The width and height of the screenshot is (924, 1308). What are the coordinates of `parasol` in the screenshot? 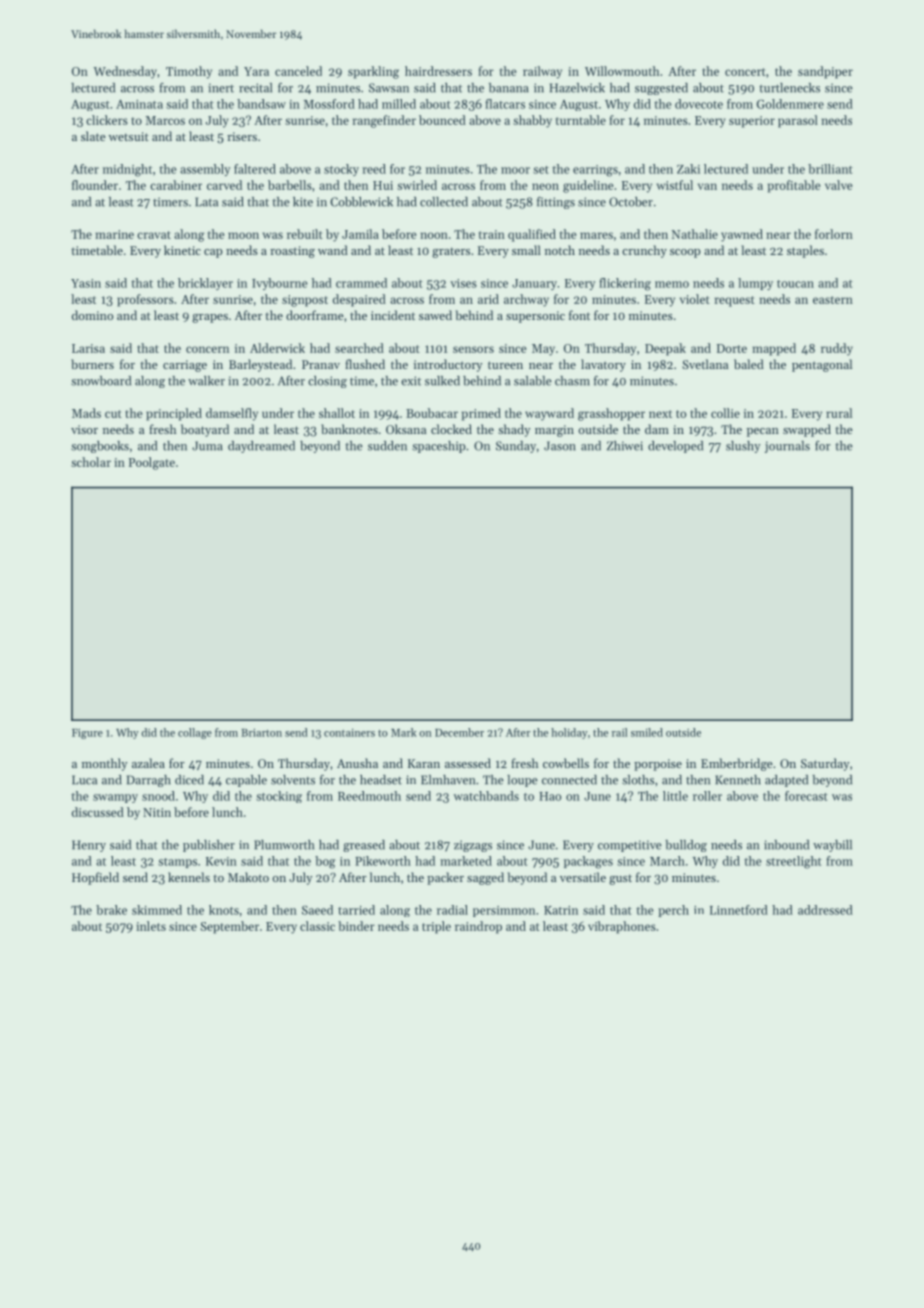 It's located at (798, 121).
